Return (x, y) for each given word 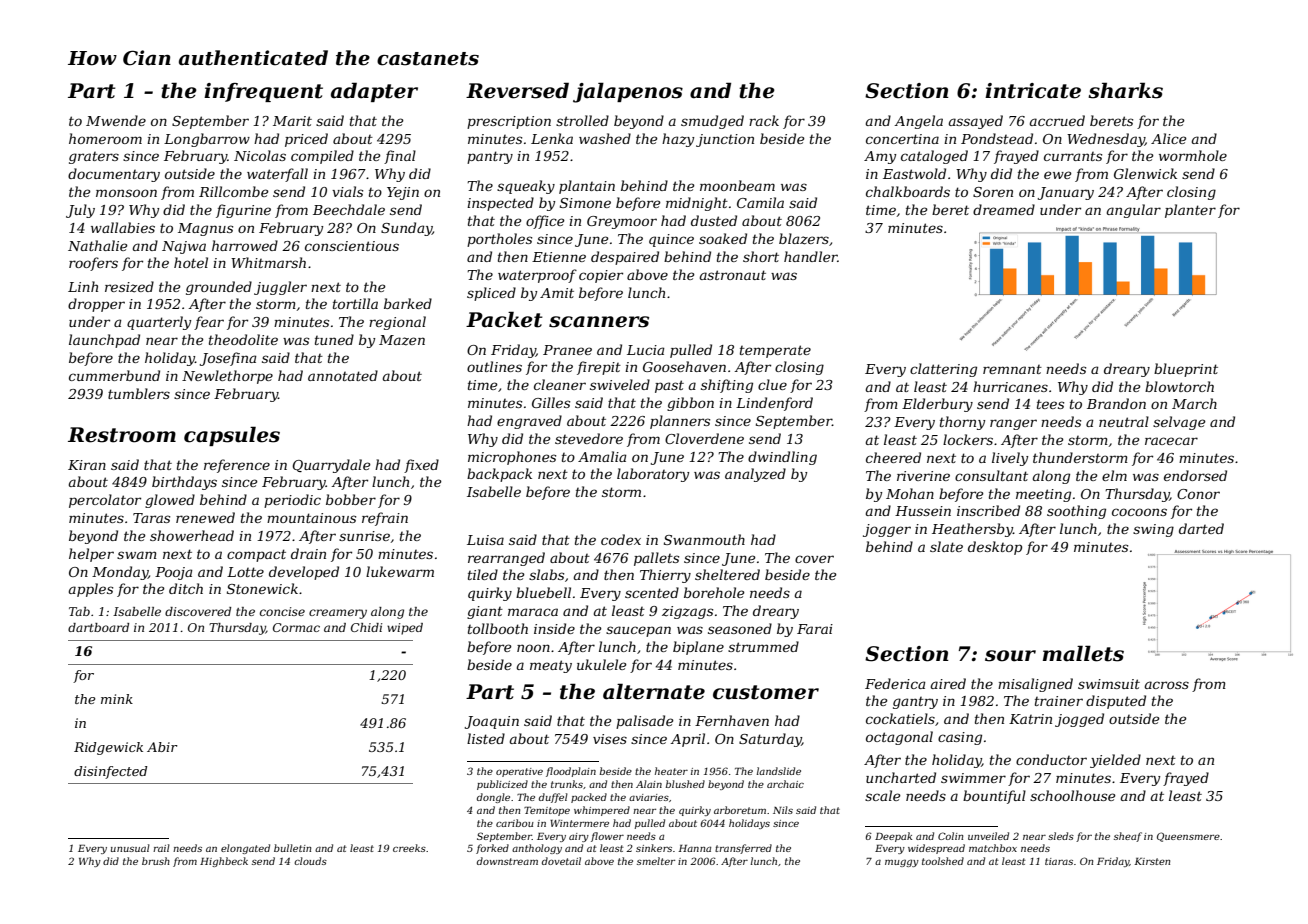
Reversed (517, 90)
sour (1010, 656)
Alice (1169, 138)
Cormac (296, 627)
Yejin (403, 193)
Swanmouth (704, 539)
